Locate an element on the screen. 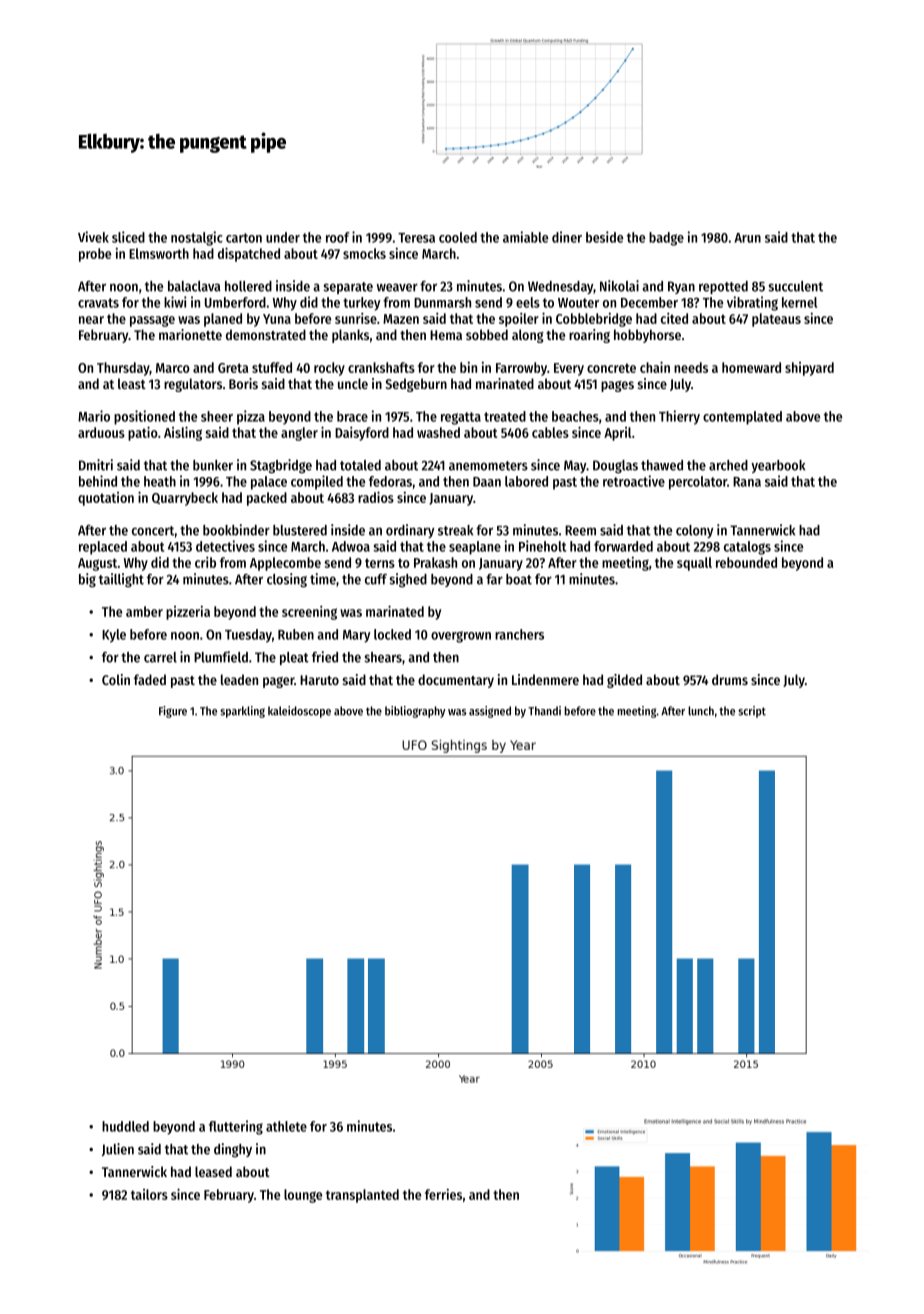  needs is located at coordinates (691, 367).
